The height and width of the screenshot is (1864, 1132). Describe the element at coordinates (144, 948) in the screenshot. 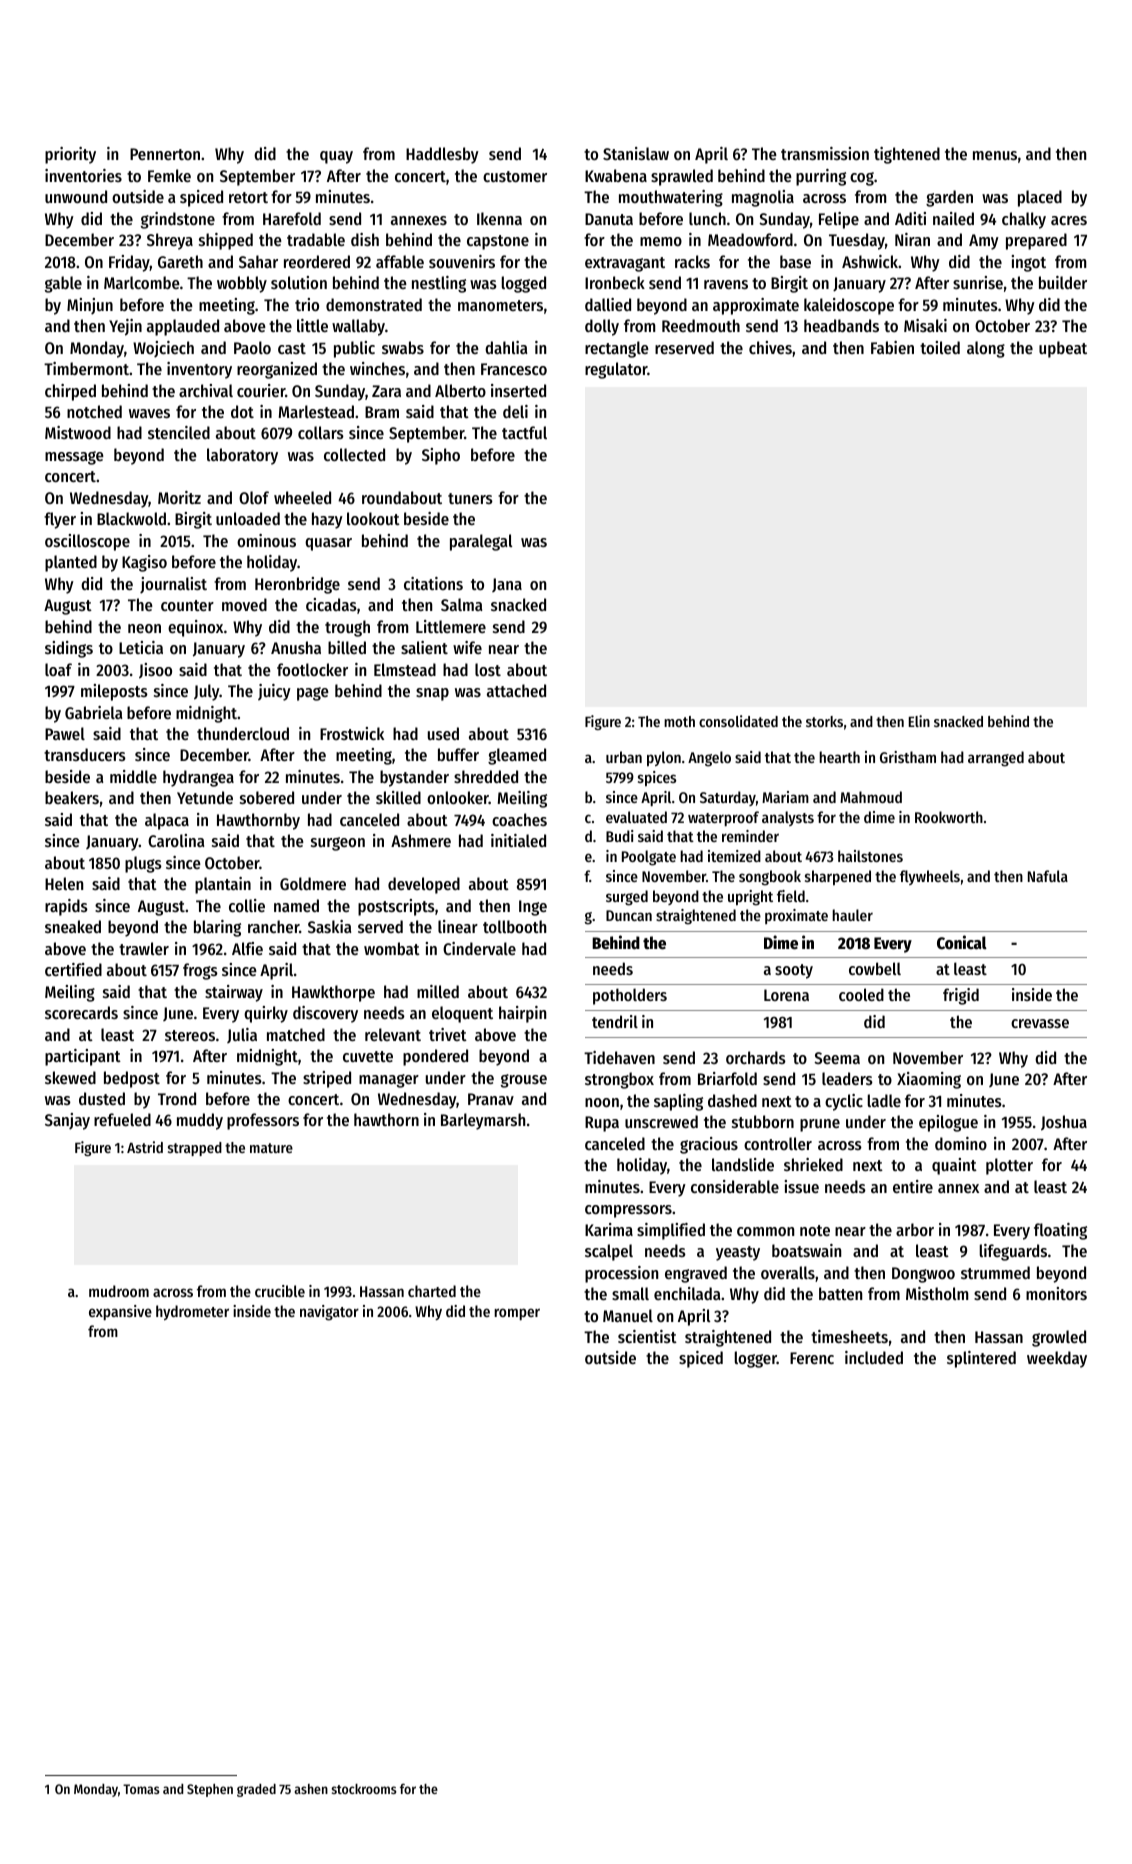

I see `trawler` at that location.
